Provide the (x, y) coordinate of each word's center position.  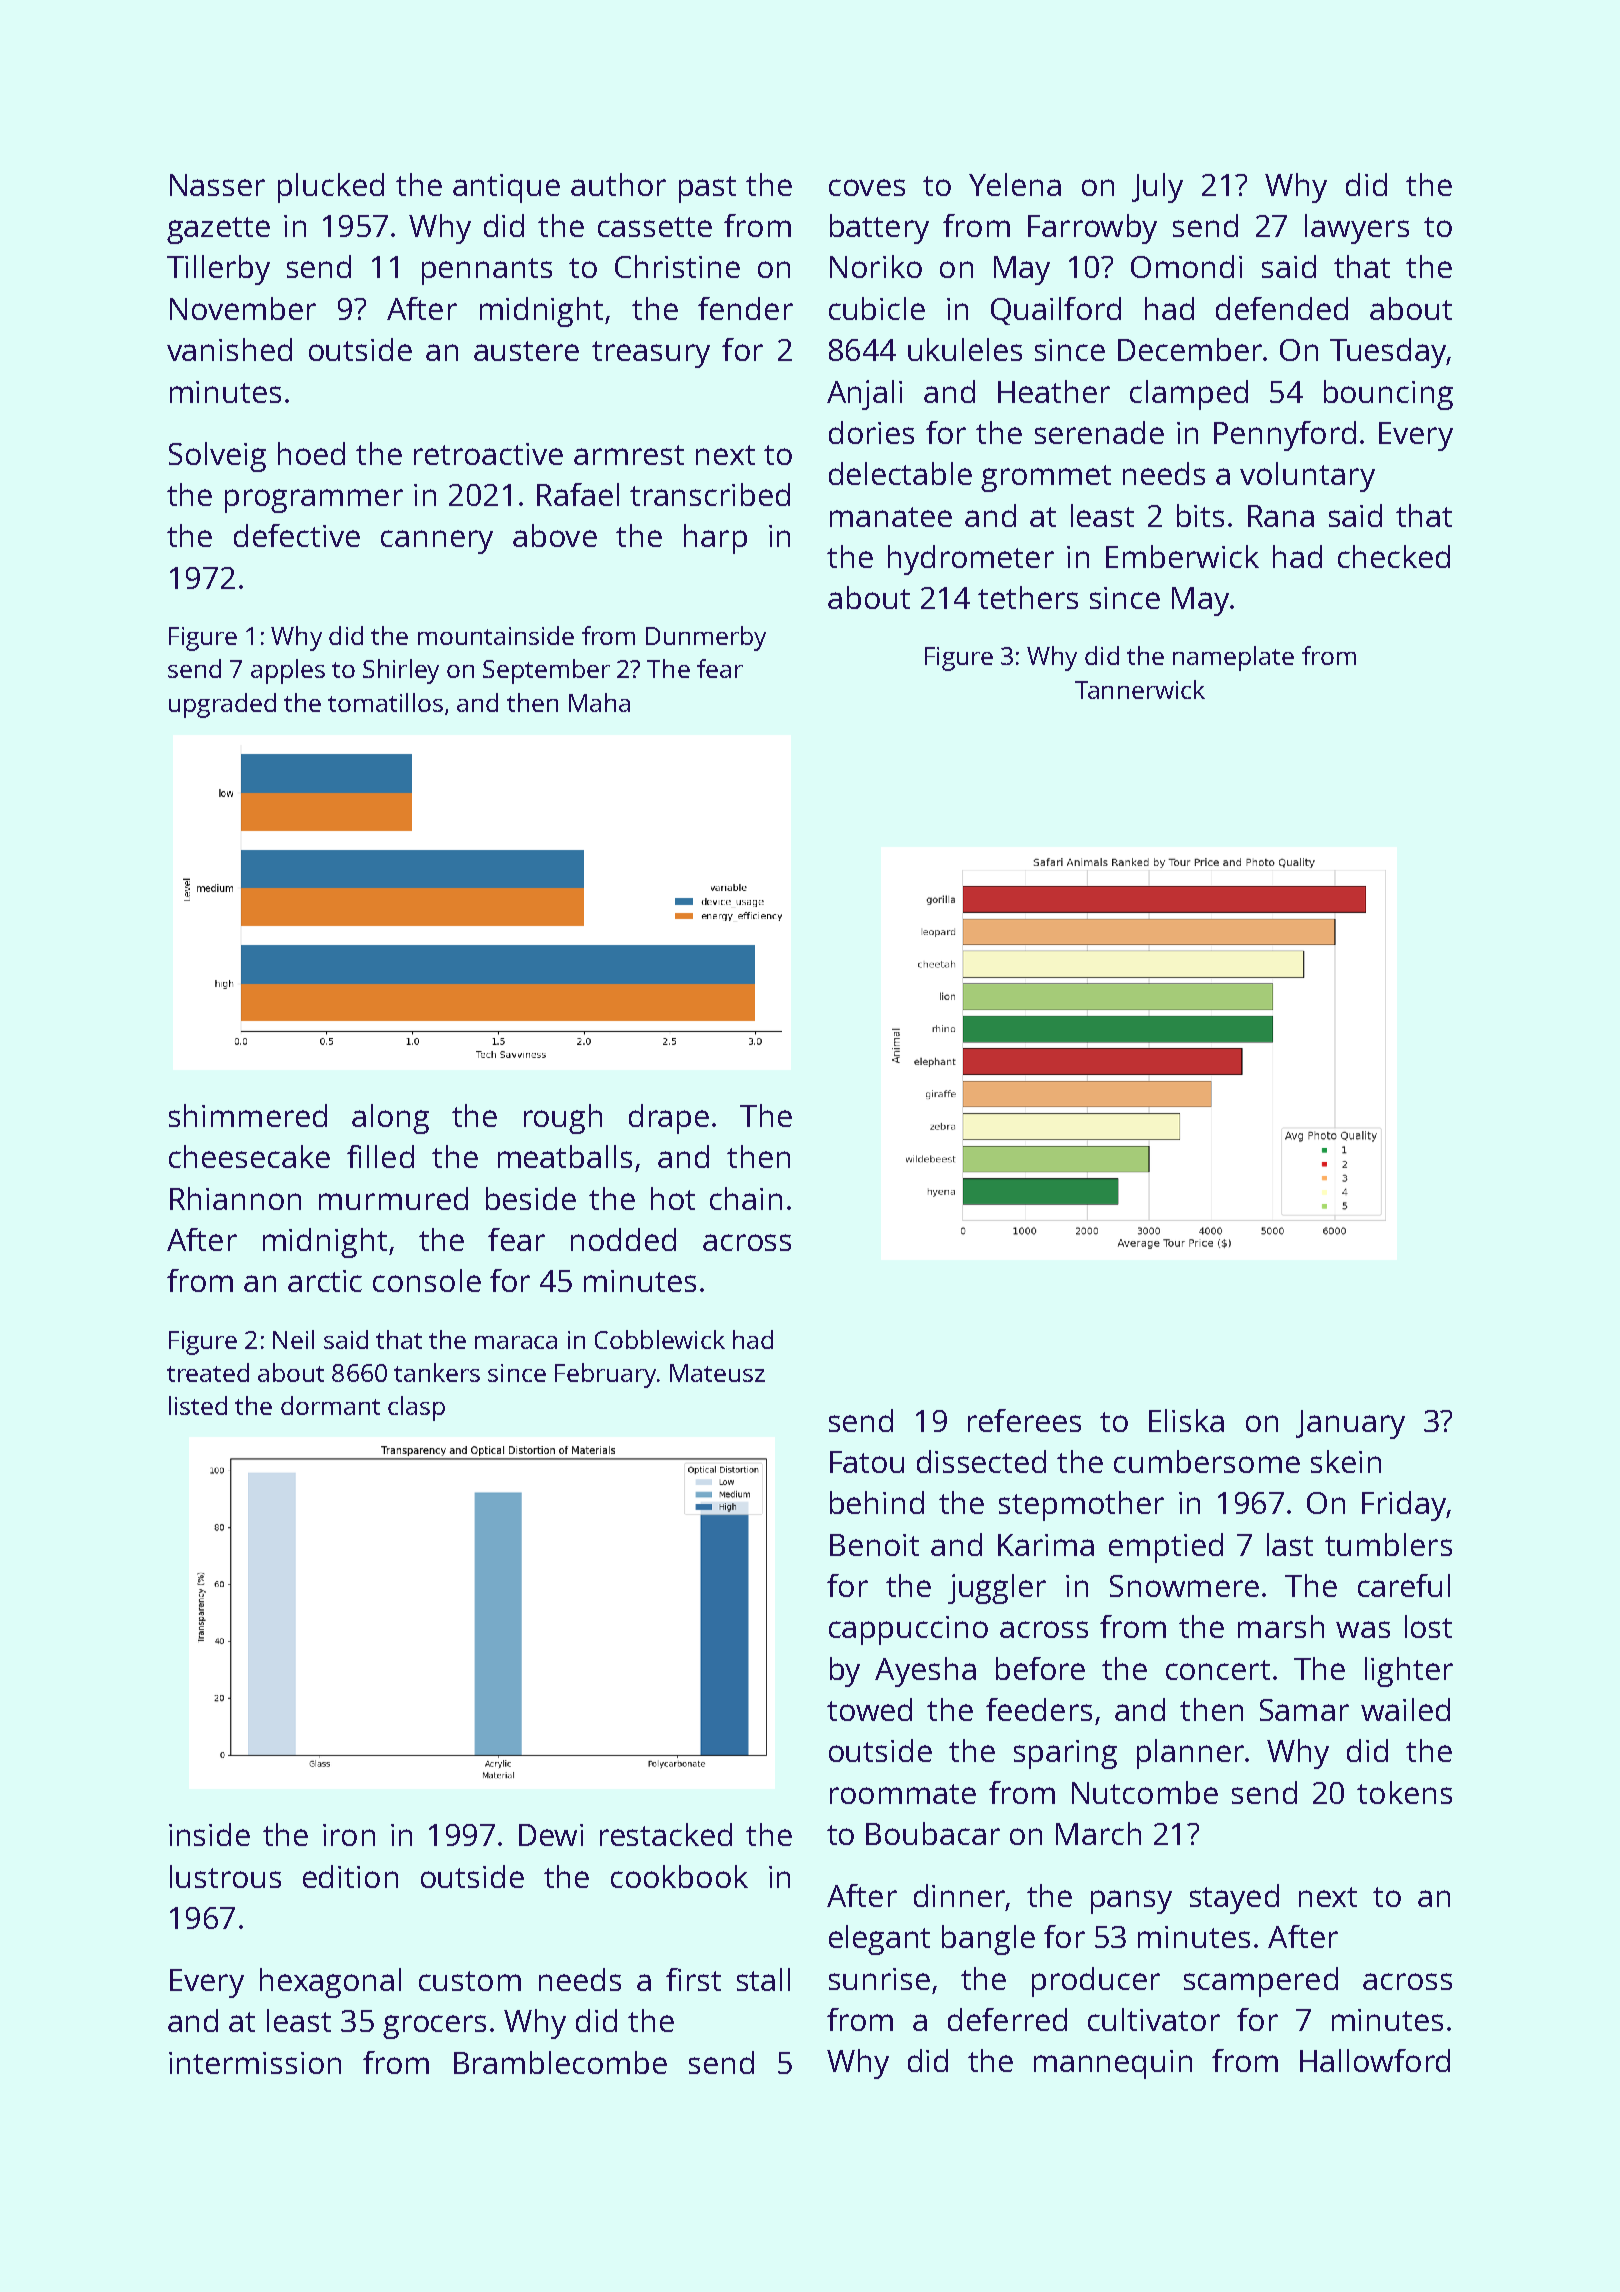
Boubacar (933, 1833)
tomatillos (385, 702)
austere (526, 351)
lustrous (225, 1876)
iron (349, 1835)
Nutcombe (1145, 1792)
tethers (1028, 597)
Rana (1281, 516)
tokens (1404, 1792)
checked (1394, 556)
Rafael (578, 494)
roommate (903, 1794)
